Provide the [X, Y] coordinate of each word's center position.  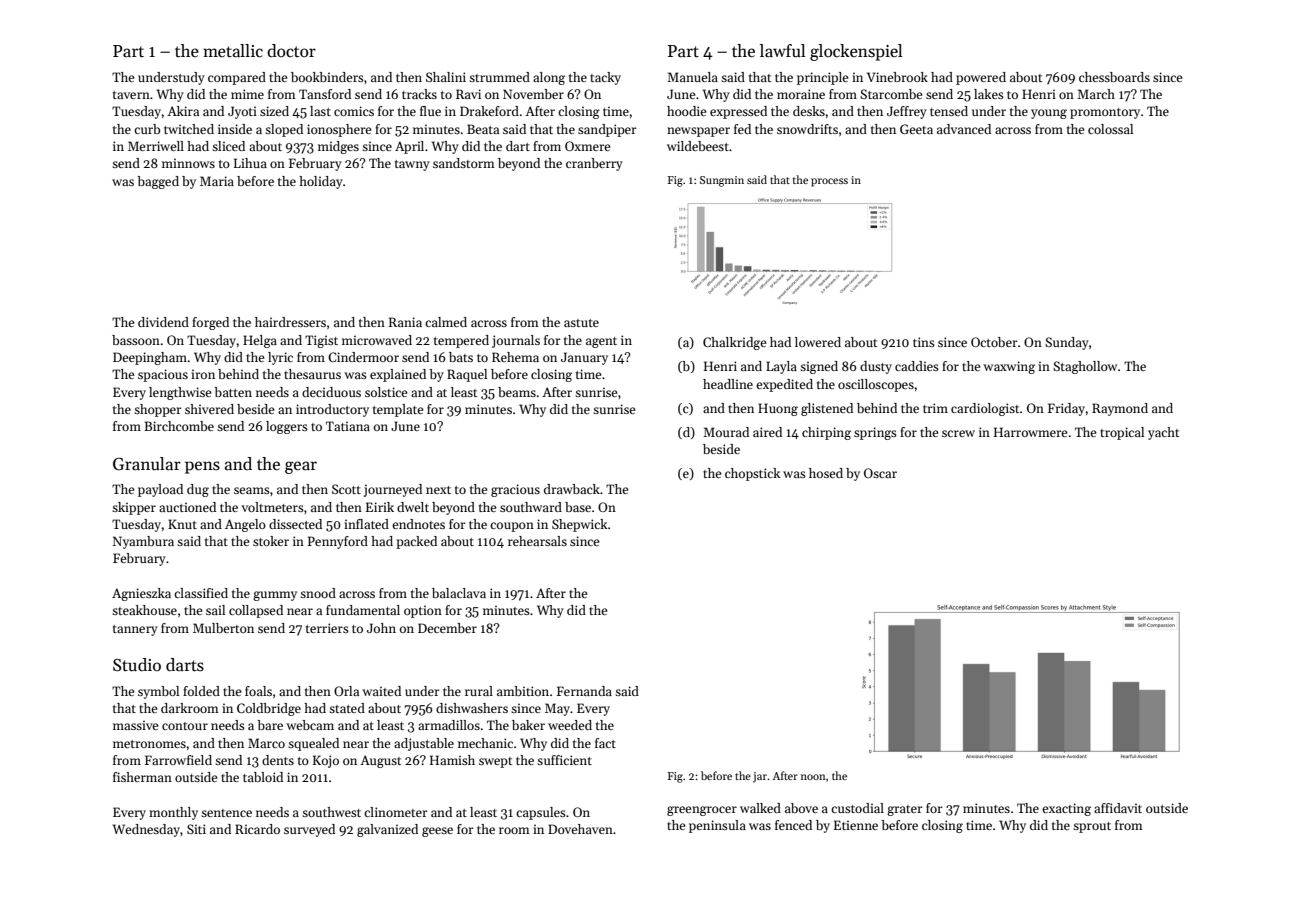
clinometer [396, 812]
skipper [134, 508]
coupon [512, 527]
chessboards [1114, 77]
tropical [1122, 433]
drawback [572, 489]
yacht [1163, 433]
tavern [131, 95]
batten [233, 392]
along [549, 78]
